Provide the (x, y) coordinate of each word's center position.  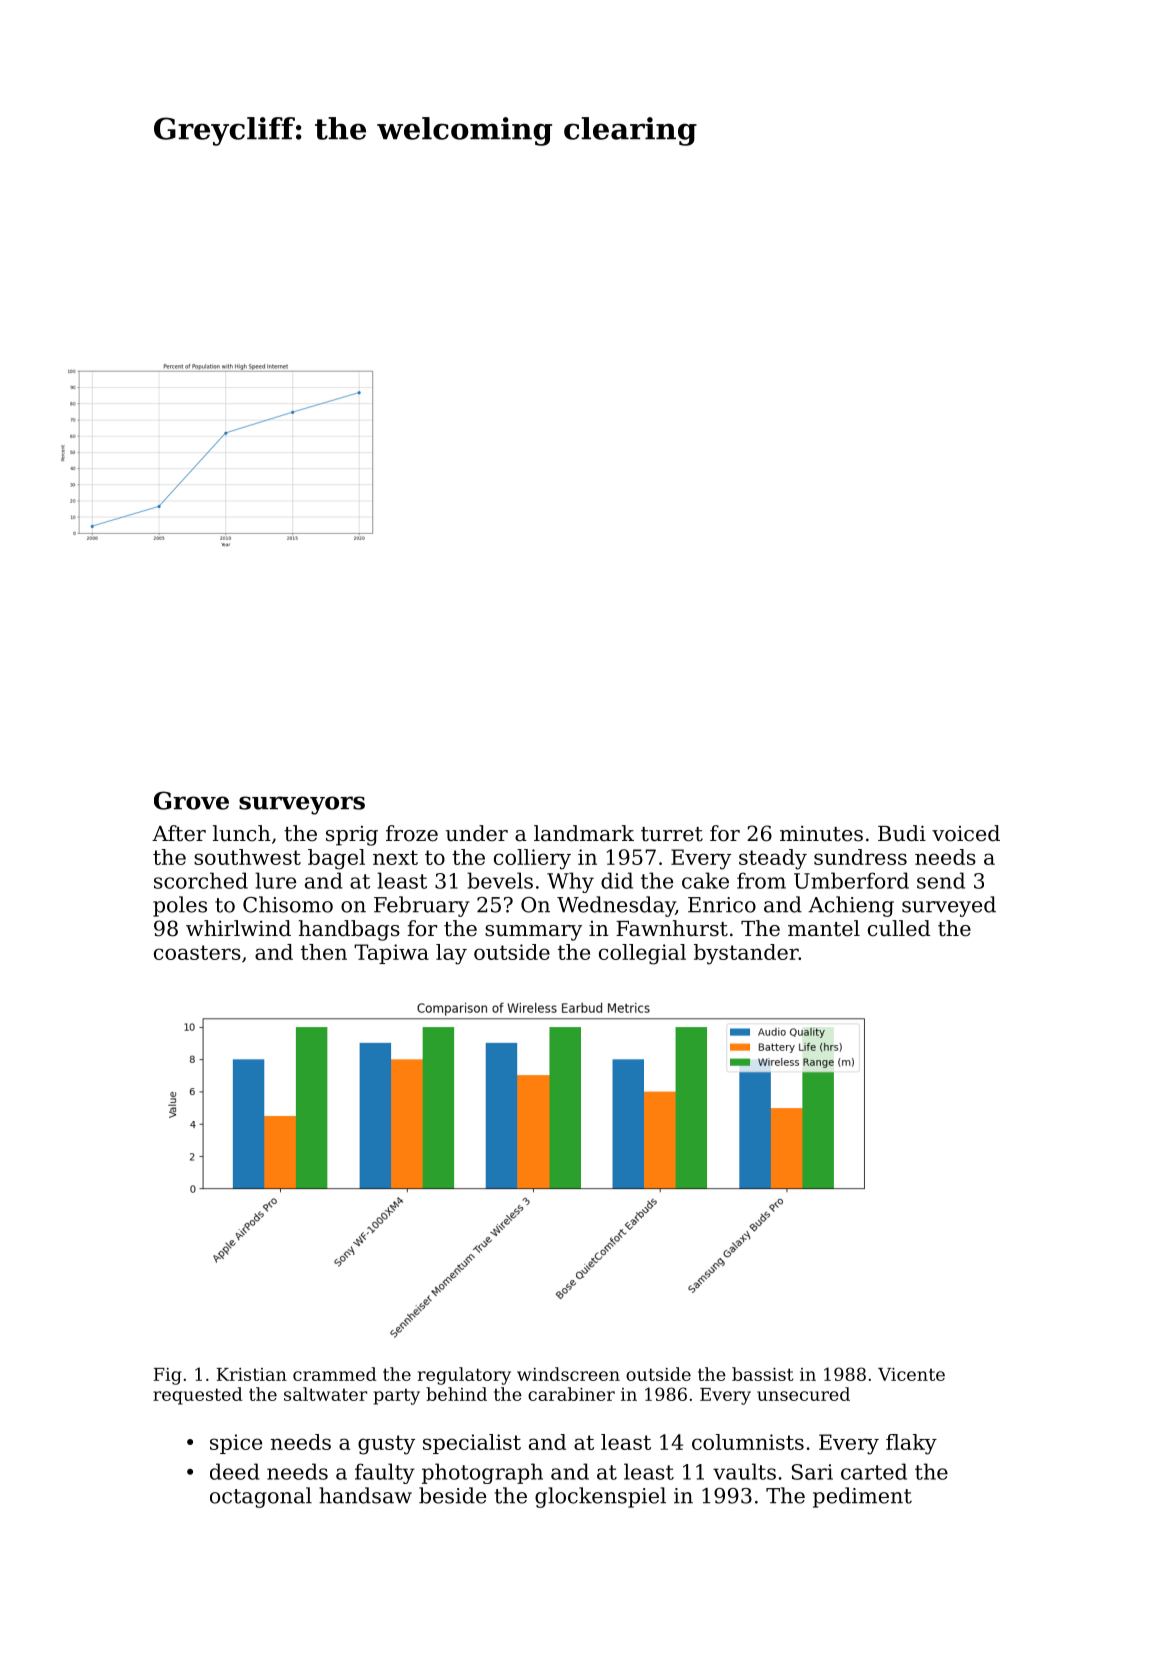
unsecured (803, 1394)
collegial (642, 954)
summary (533, 933)
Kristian (252, 1374)
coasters (197, 952)
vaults (744, 1471)
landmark (584, 833)
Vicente (911, 1374)
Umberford (851, 880)
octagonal (261, 1497)
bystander (746, 954)
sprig (352, 836)
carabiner (571, 1394)
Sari (812, 1472)
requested (197, 1396)
